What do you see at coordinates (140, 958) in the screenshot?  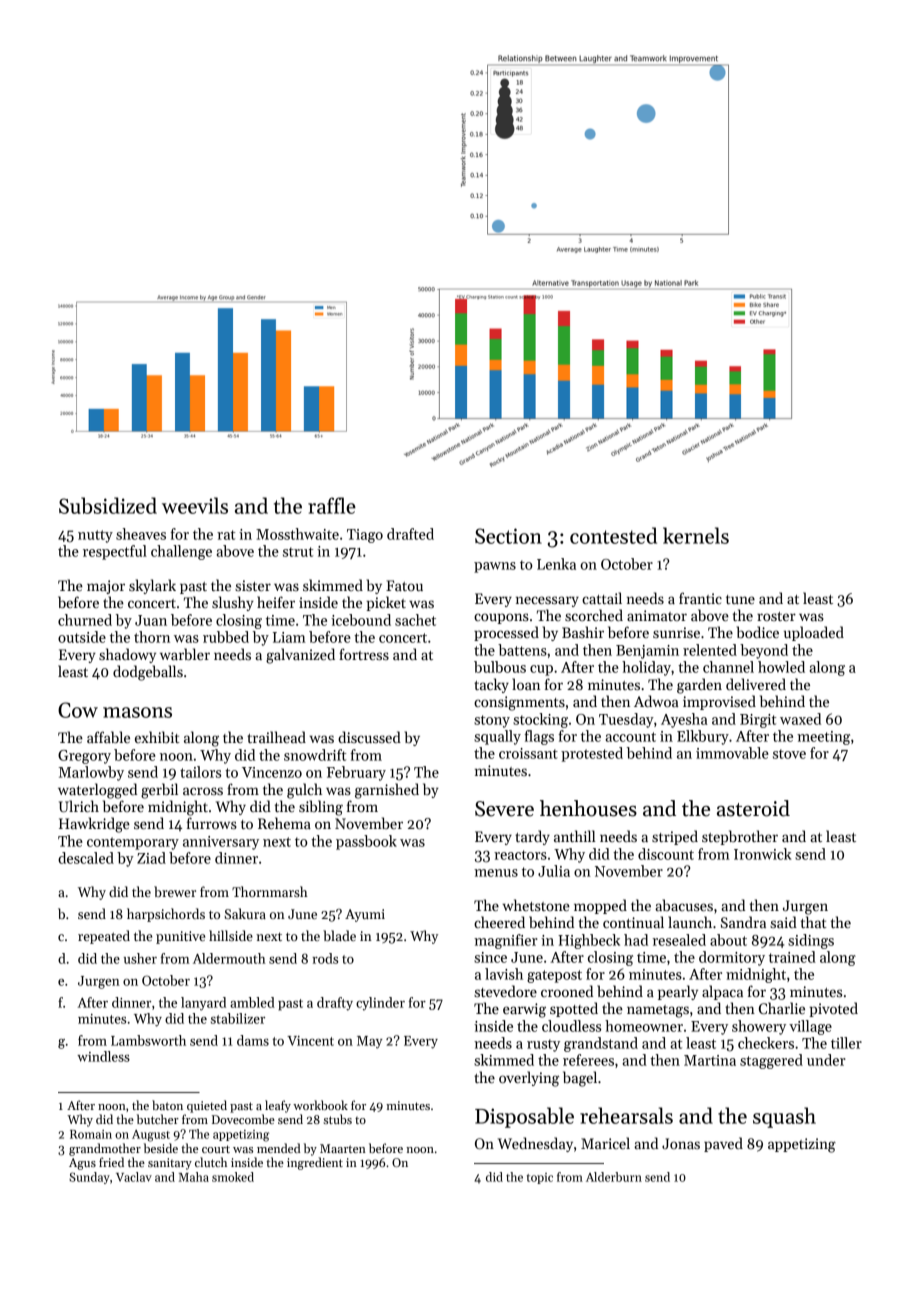 I see `usher` at bounding box center [140, 958].
